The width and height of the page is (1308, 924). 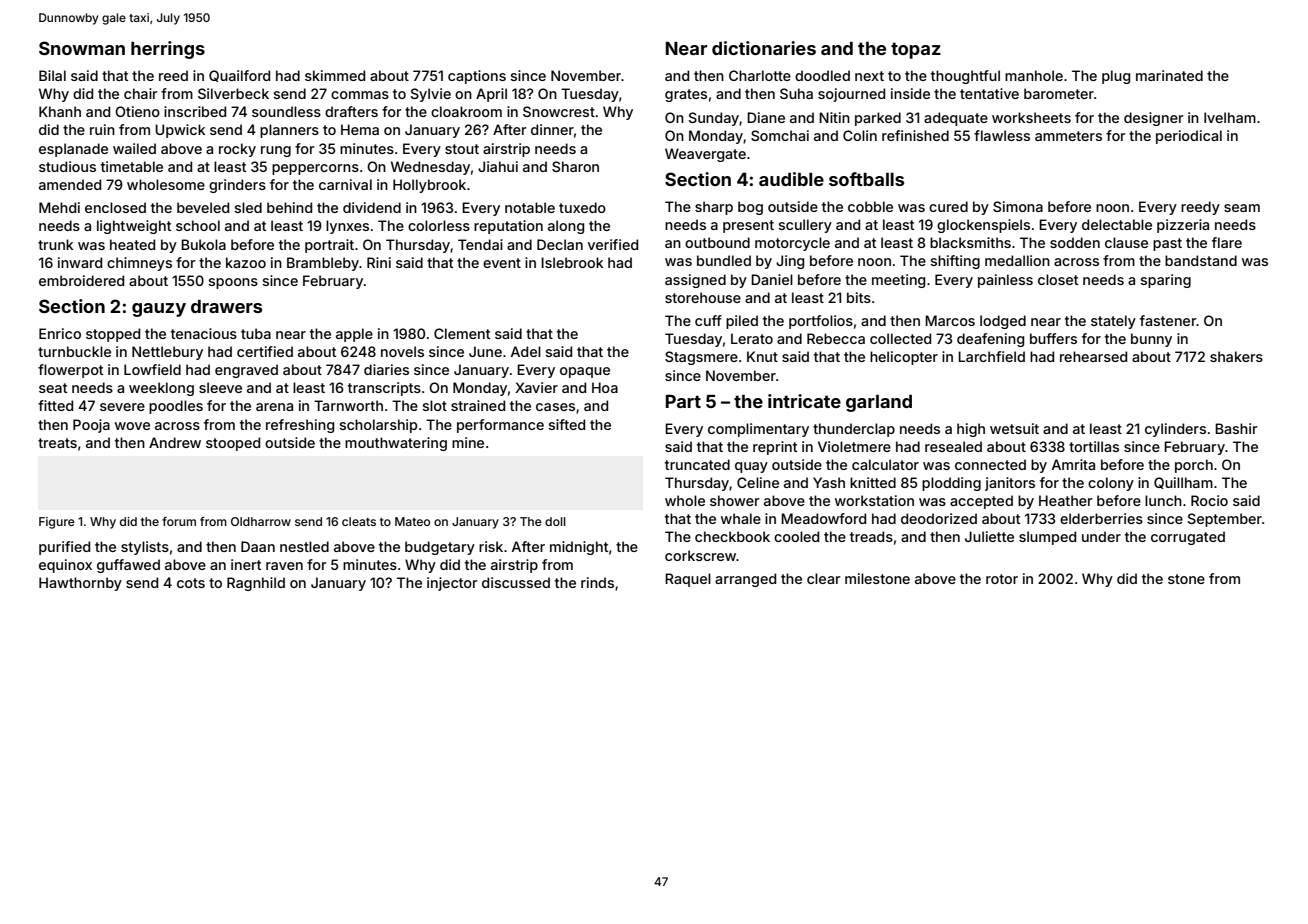 What do you see at coordinates (246, 564) in the page?
I see `inert` at bounding box center [246, 564].
